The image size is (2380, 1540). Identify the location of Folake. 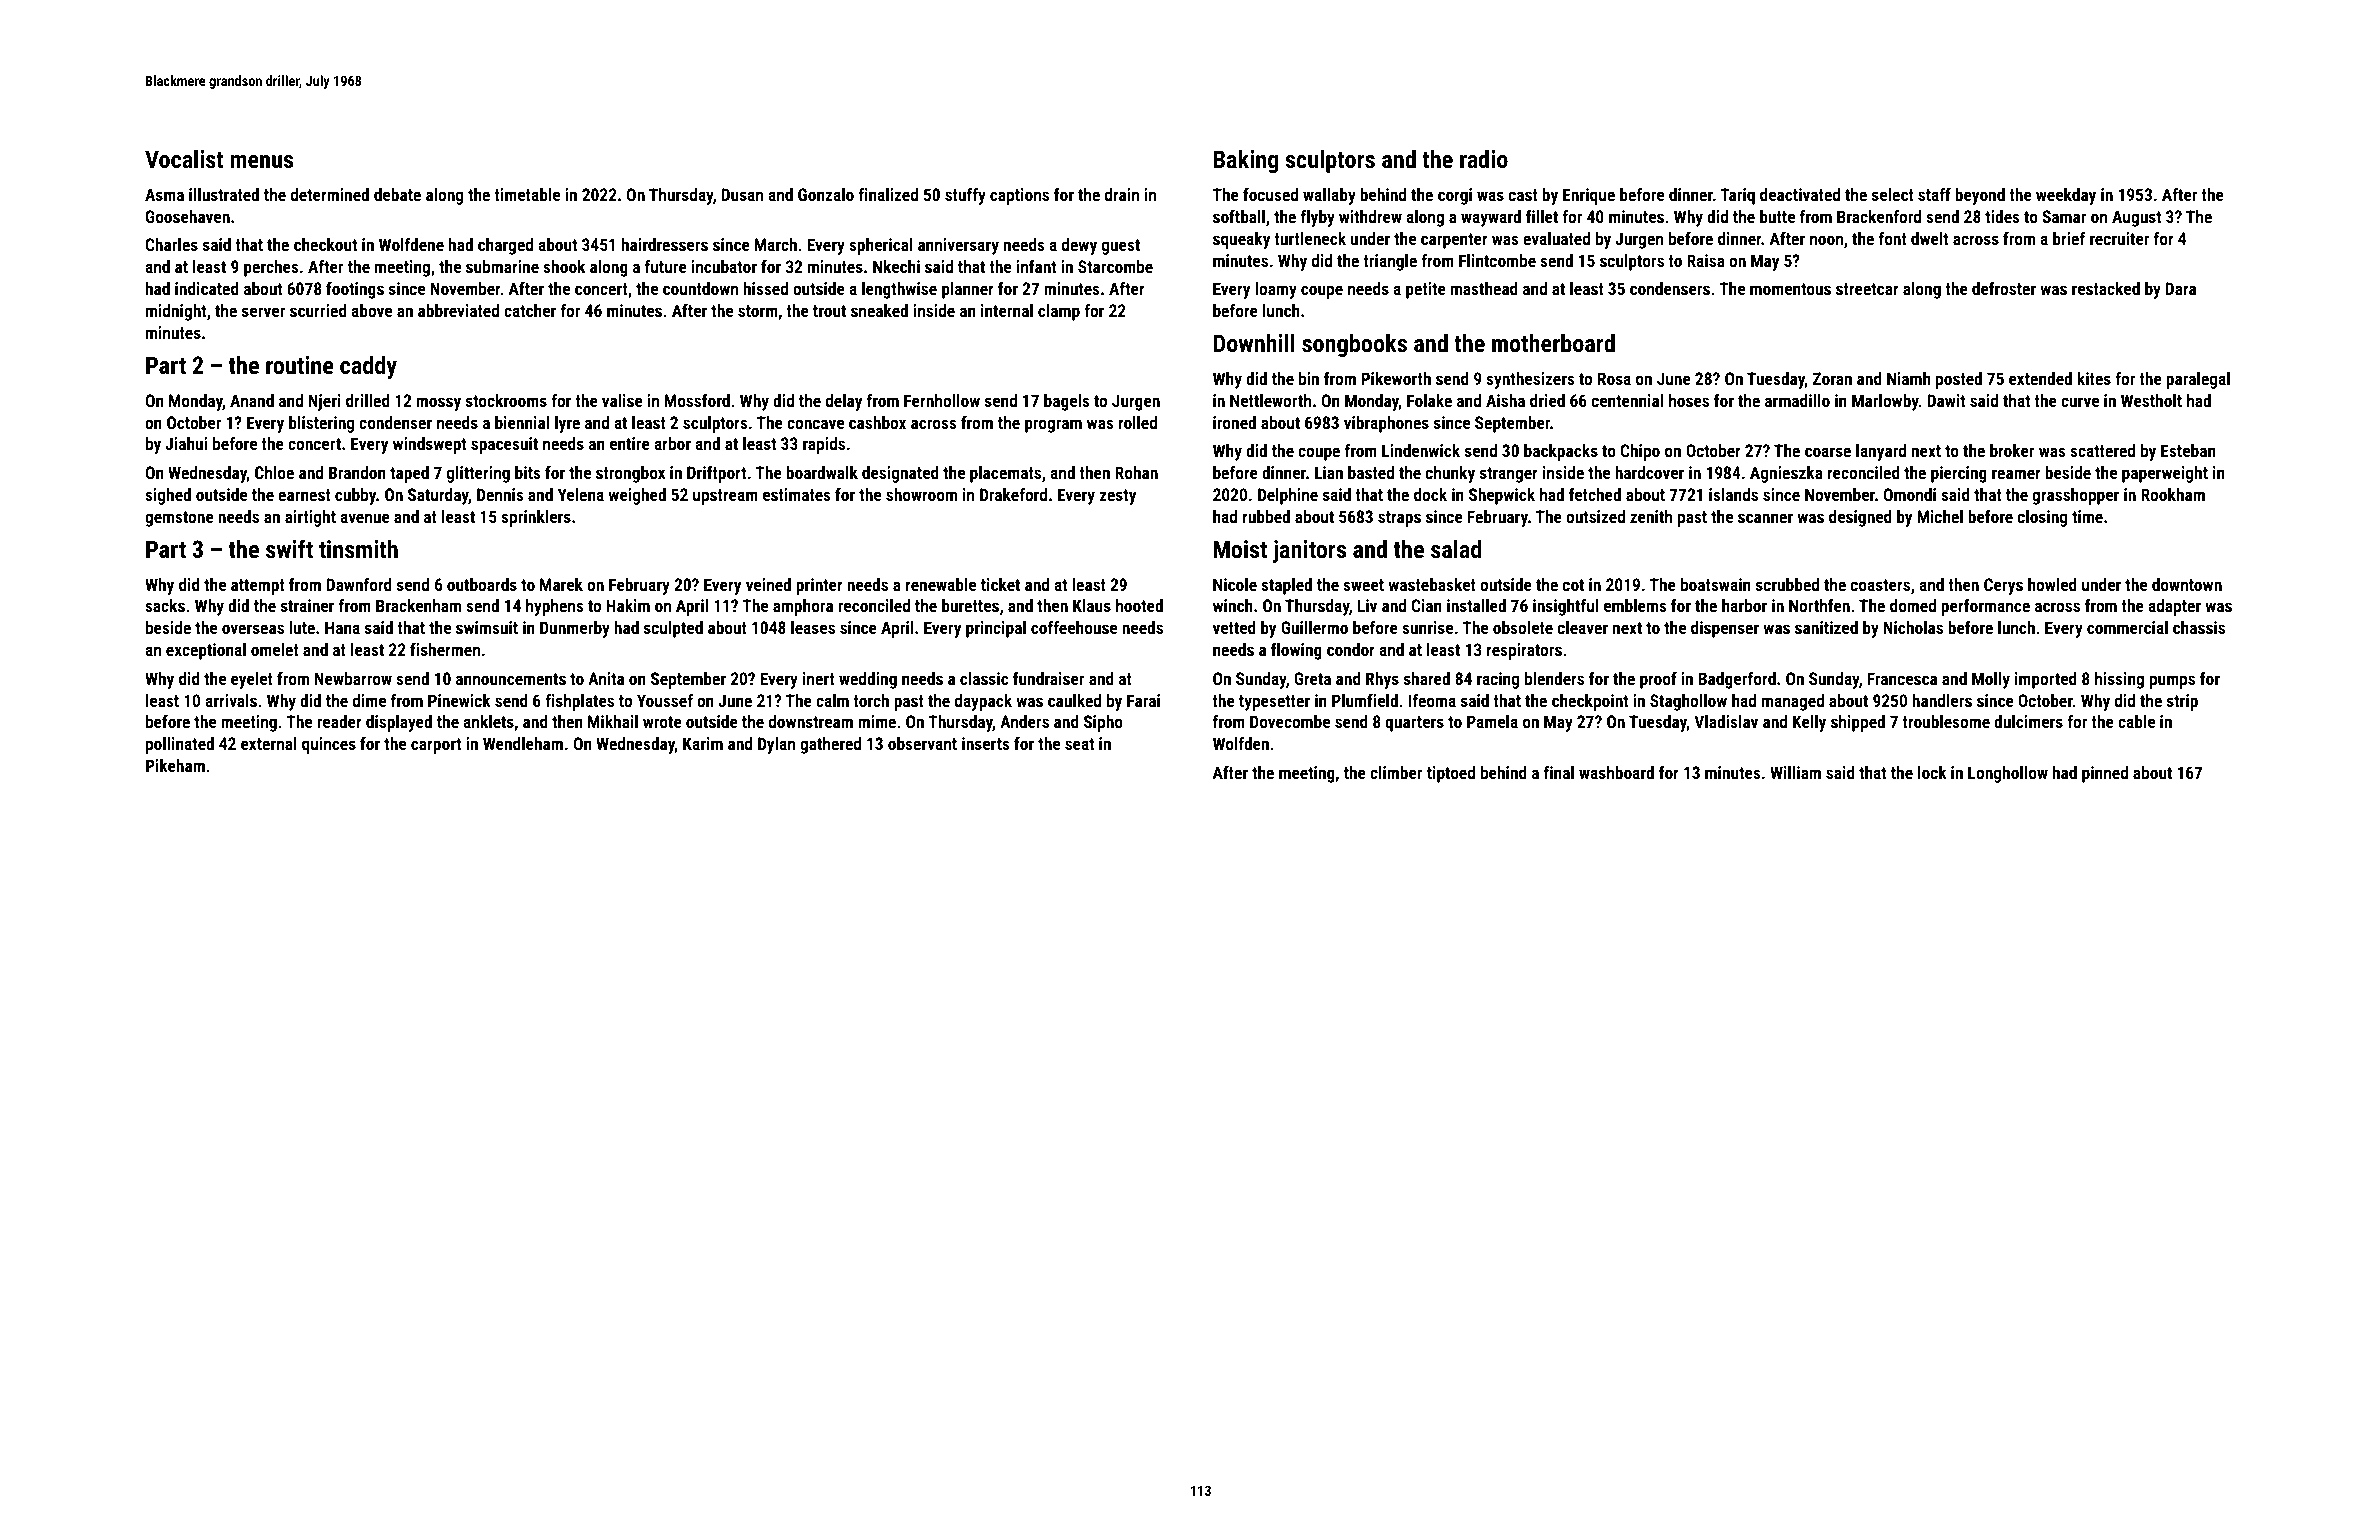
(1429, 400).
